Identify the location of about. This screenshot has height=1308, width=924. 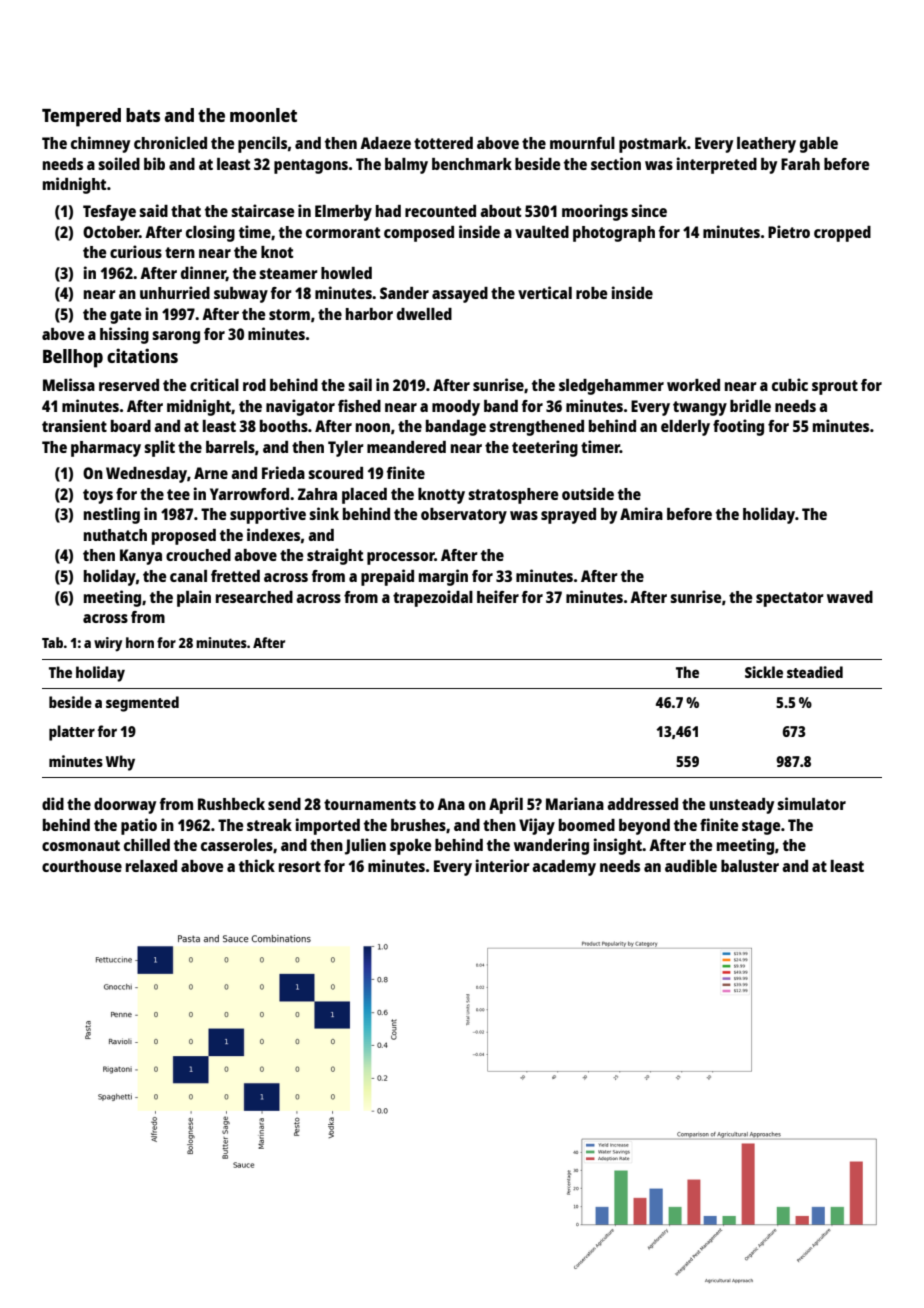
(500, 211).
